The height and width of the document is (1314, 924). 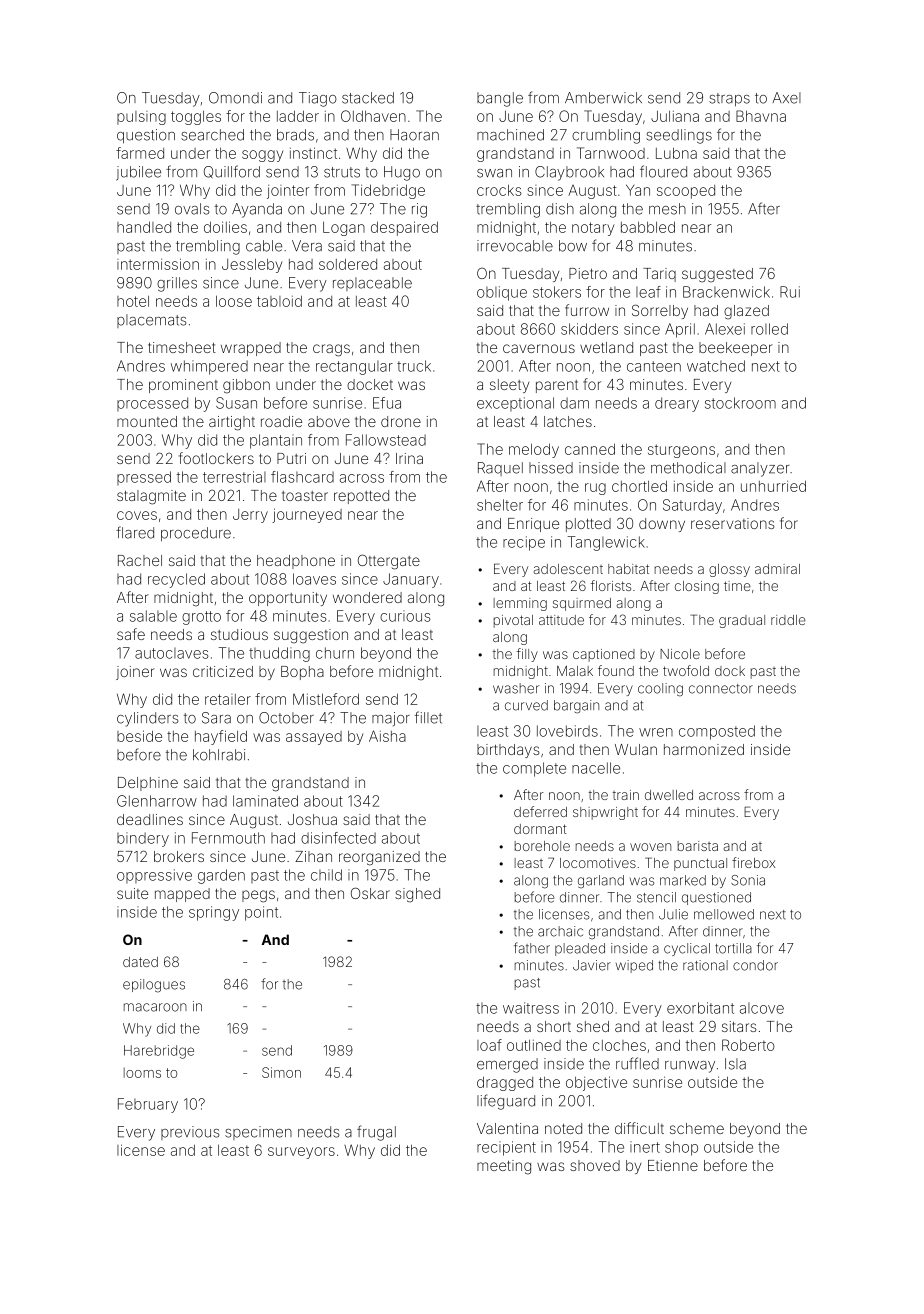 I want to click on composted, so click(x=717, y=732).
